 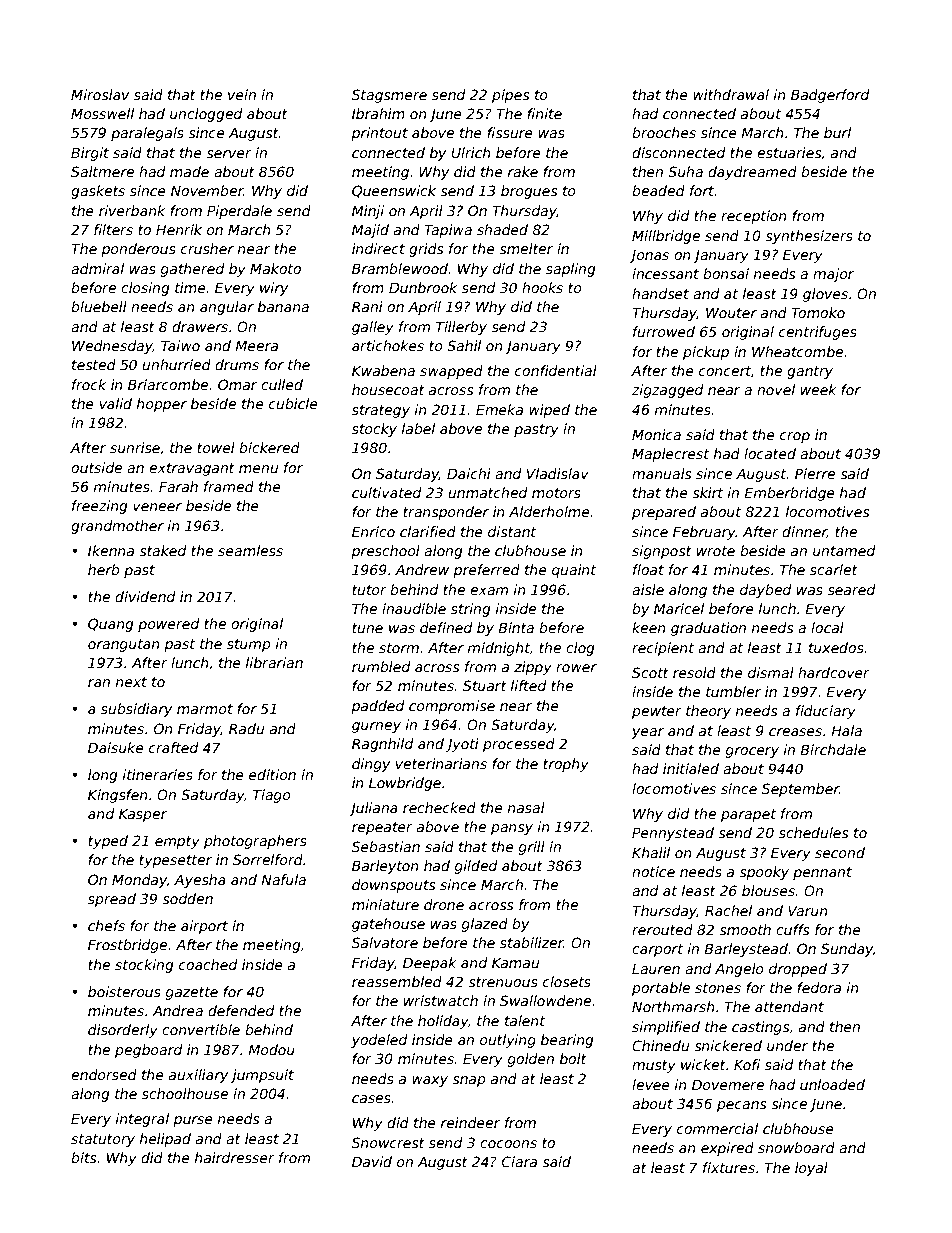 I want to click on Vladislav, so click(x=558, y=473).
